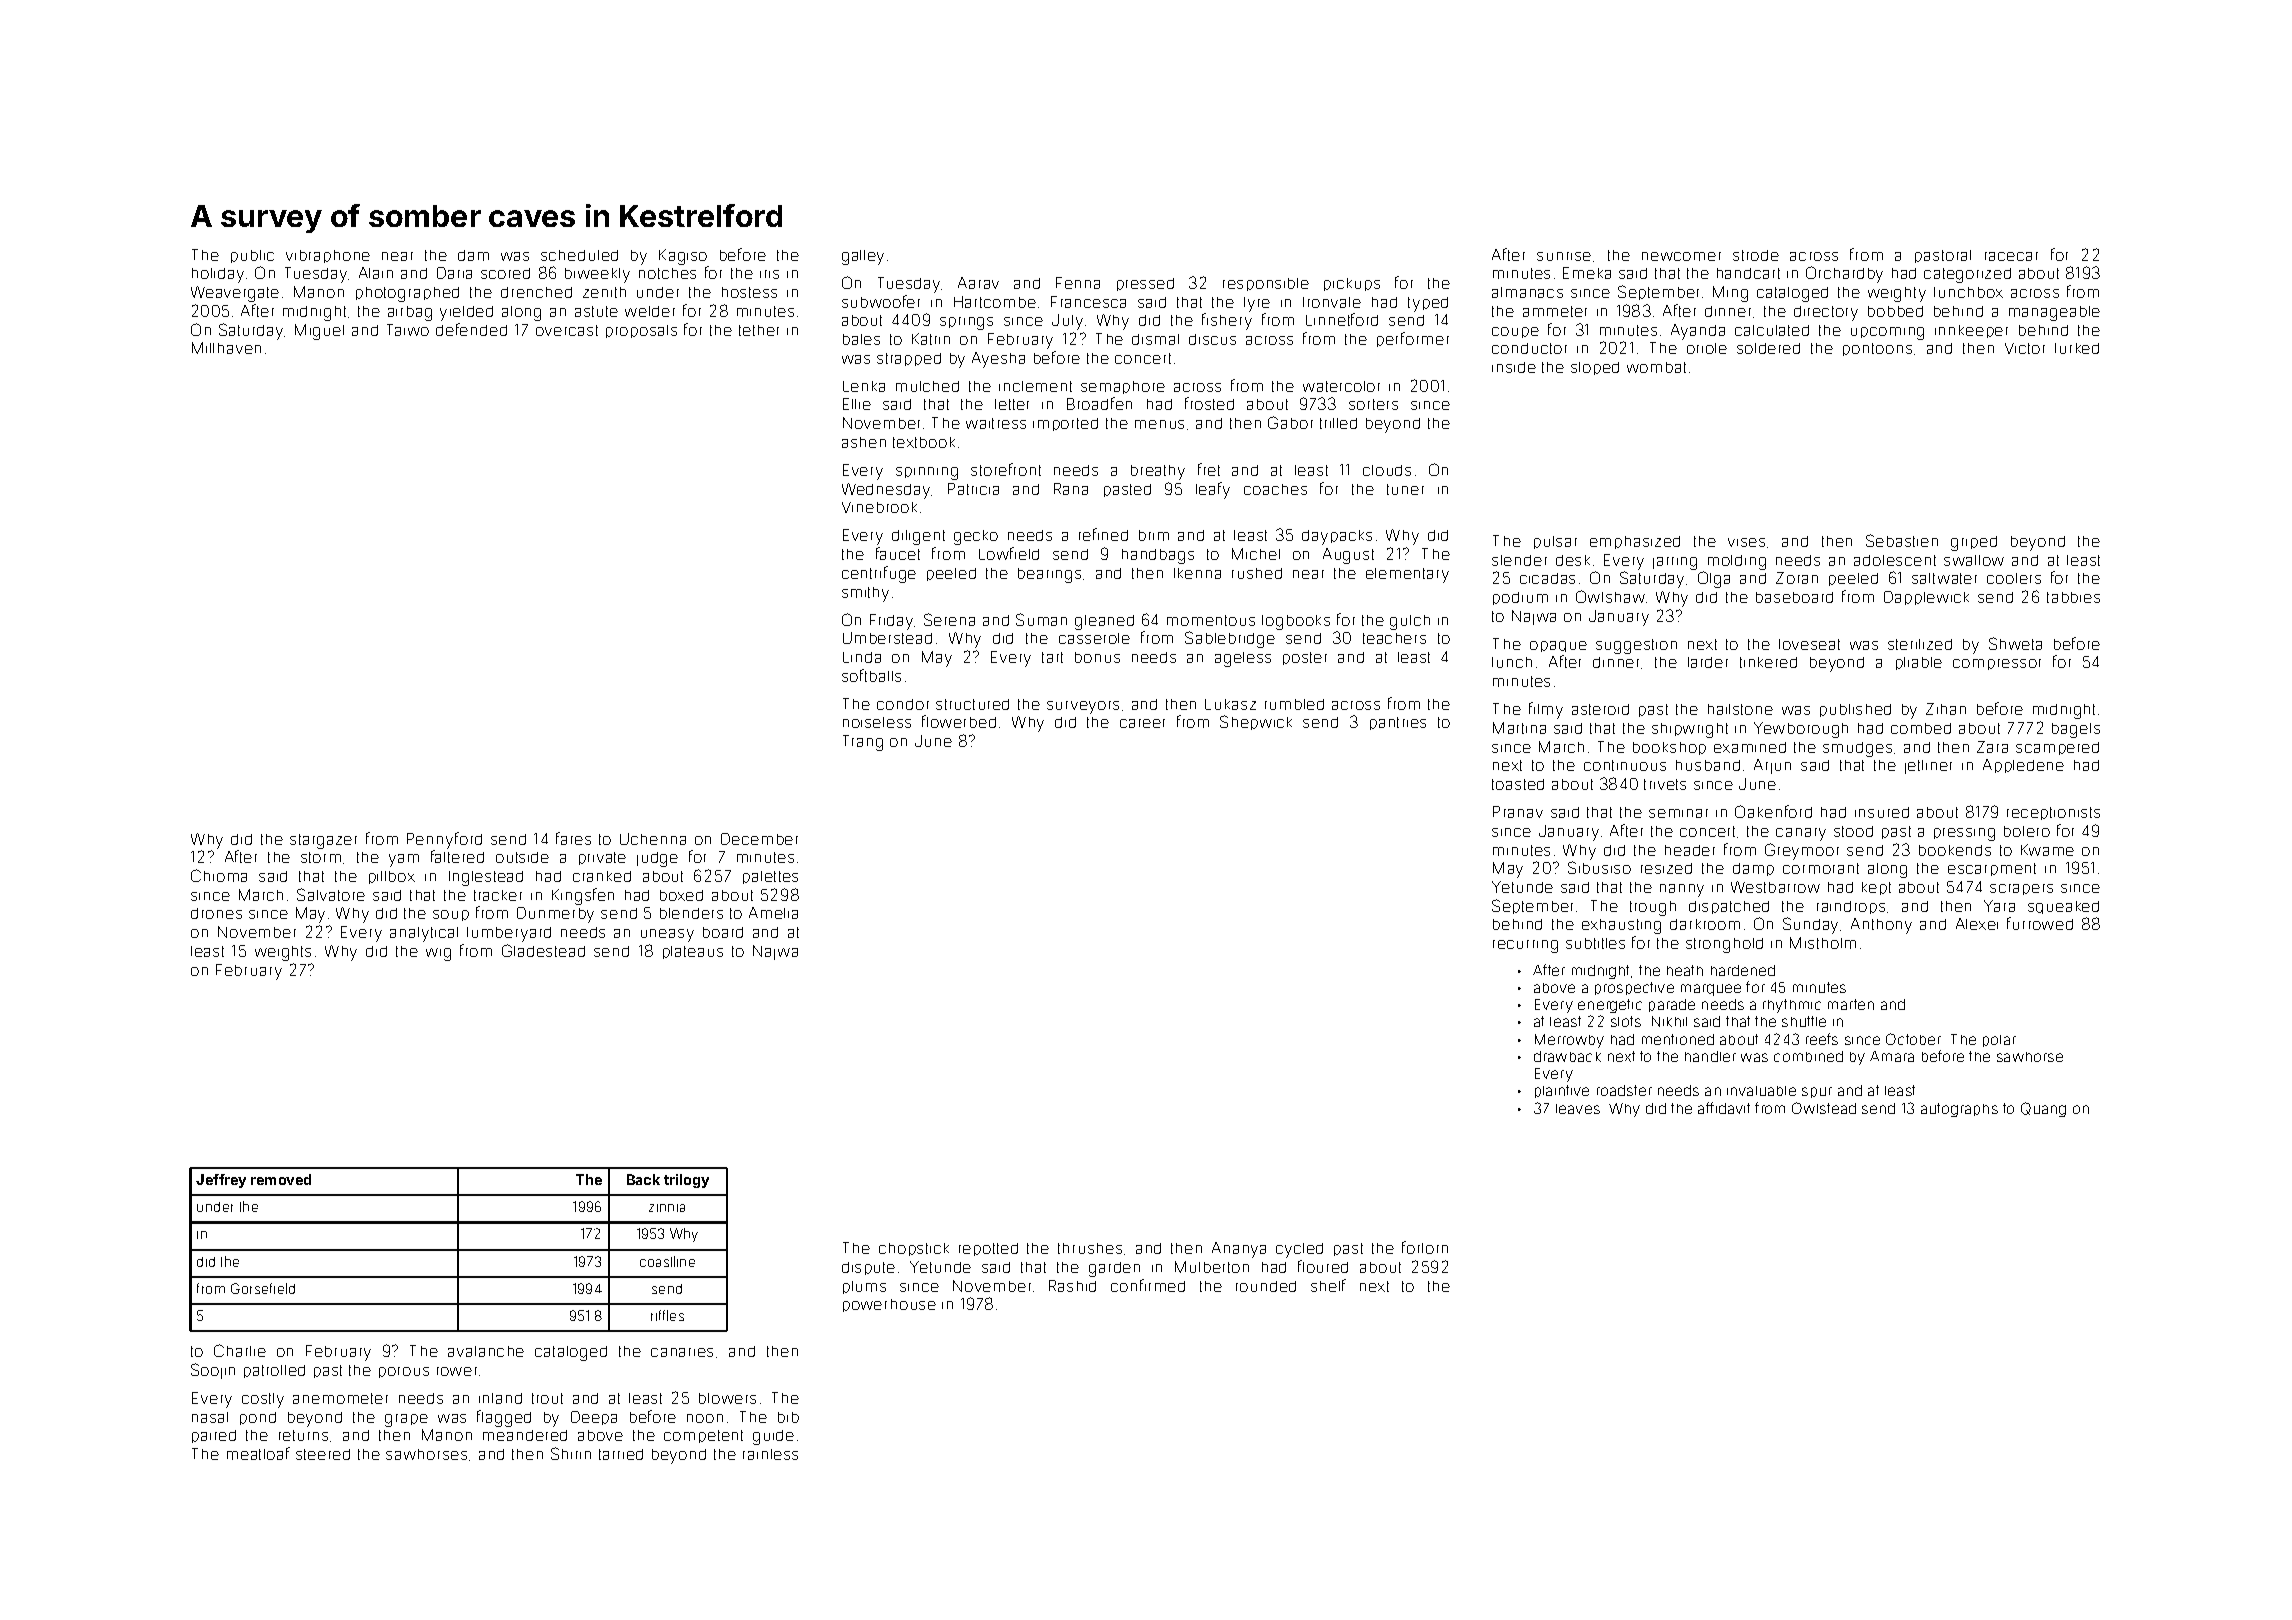 This document has width=2292, height=1620. I want to click on textbook, so click(924, 442).
